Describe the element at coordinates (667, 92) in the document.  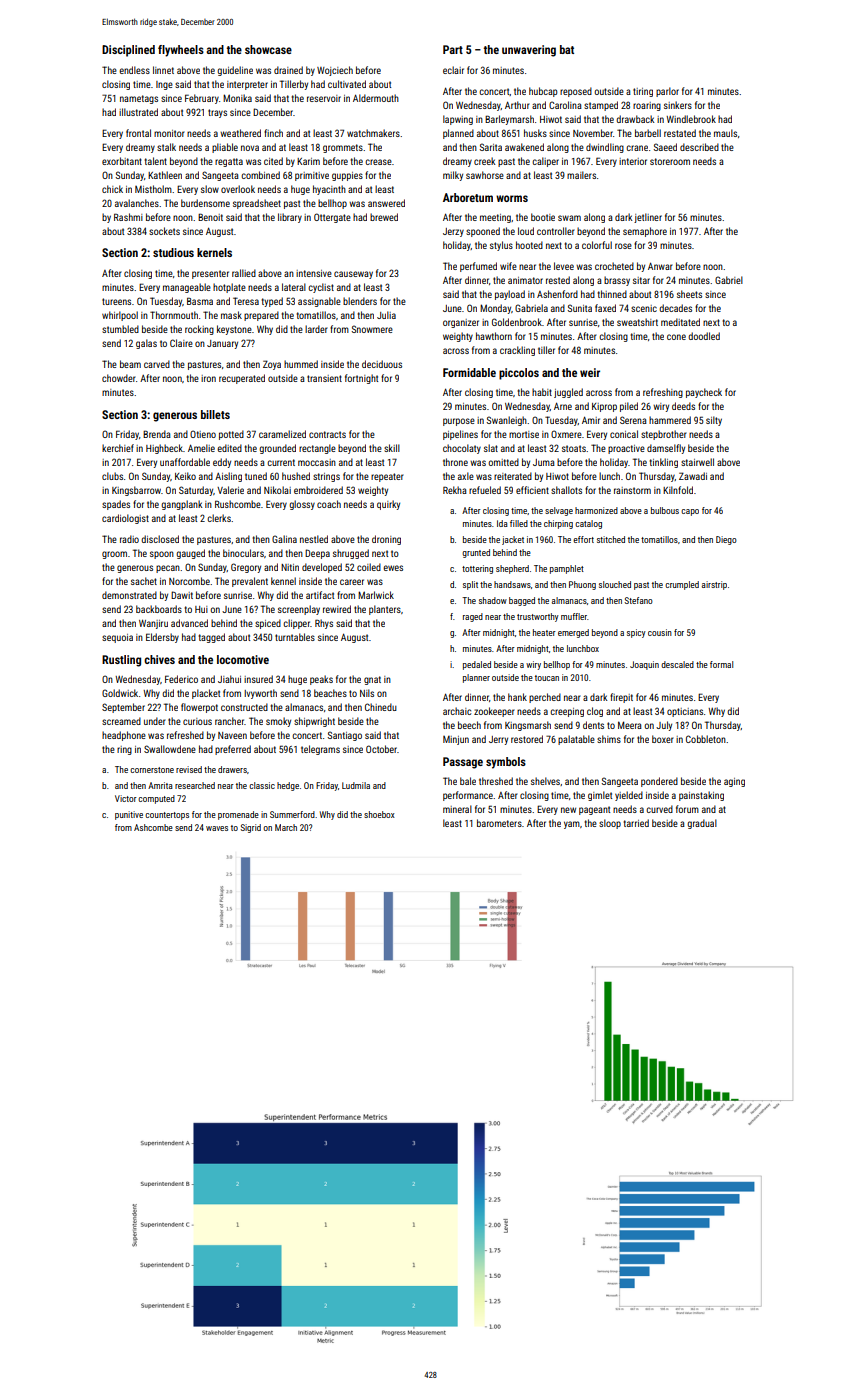
I see `parlor` at that location.
